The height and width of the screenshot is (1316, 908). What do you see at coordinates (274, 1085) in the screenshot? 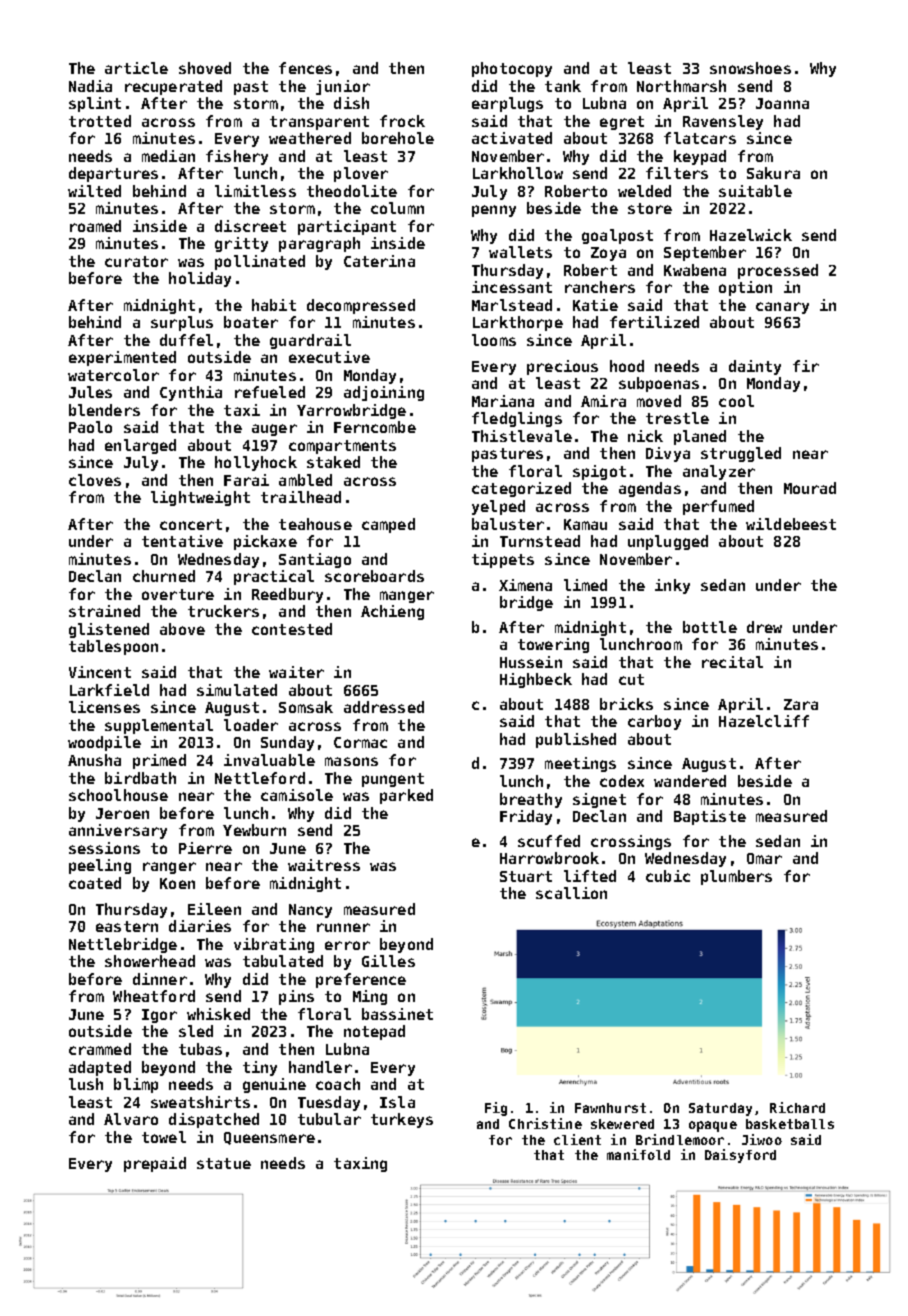
I see `genuine` at bounding box center [274, 1085].
